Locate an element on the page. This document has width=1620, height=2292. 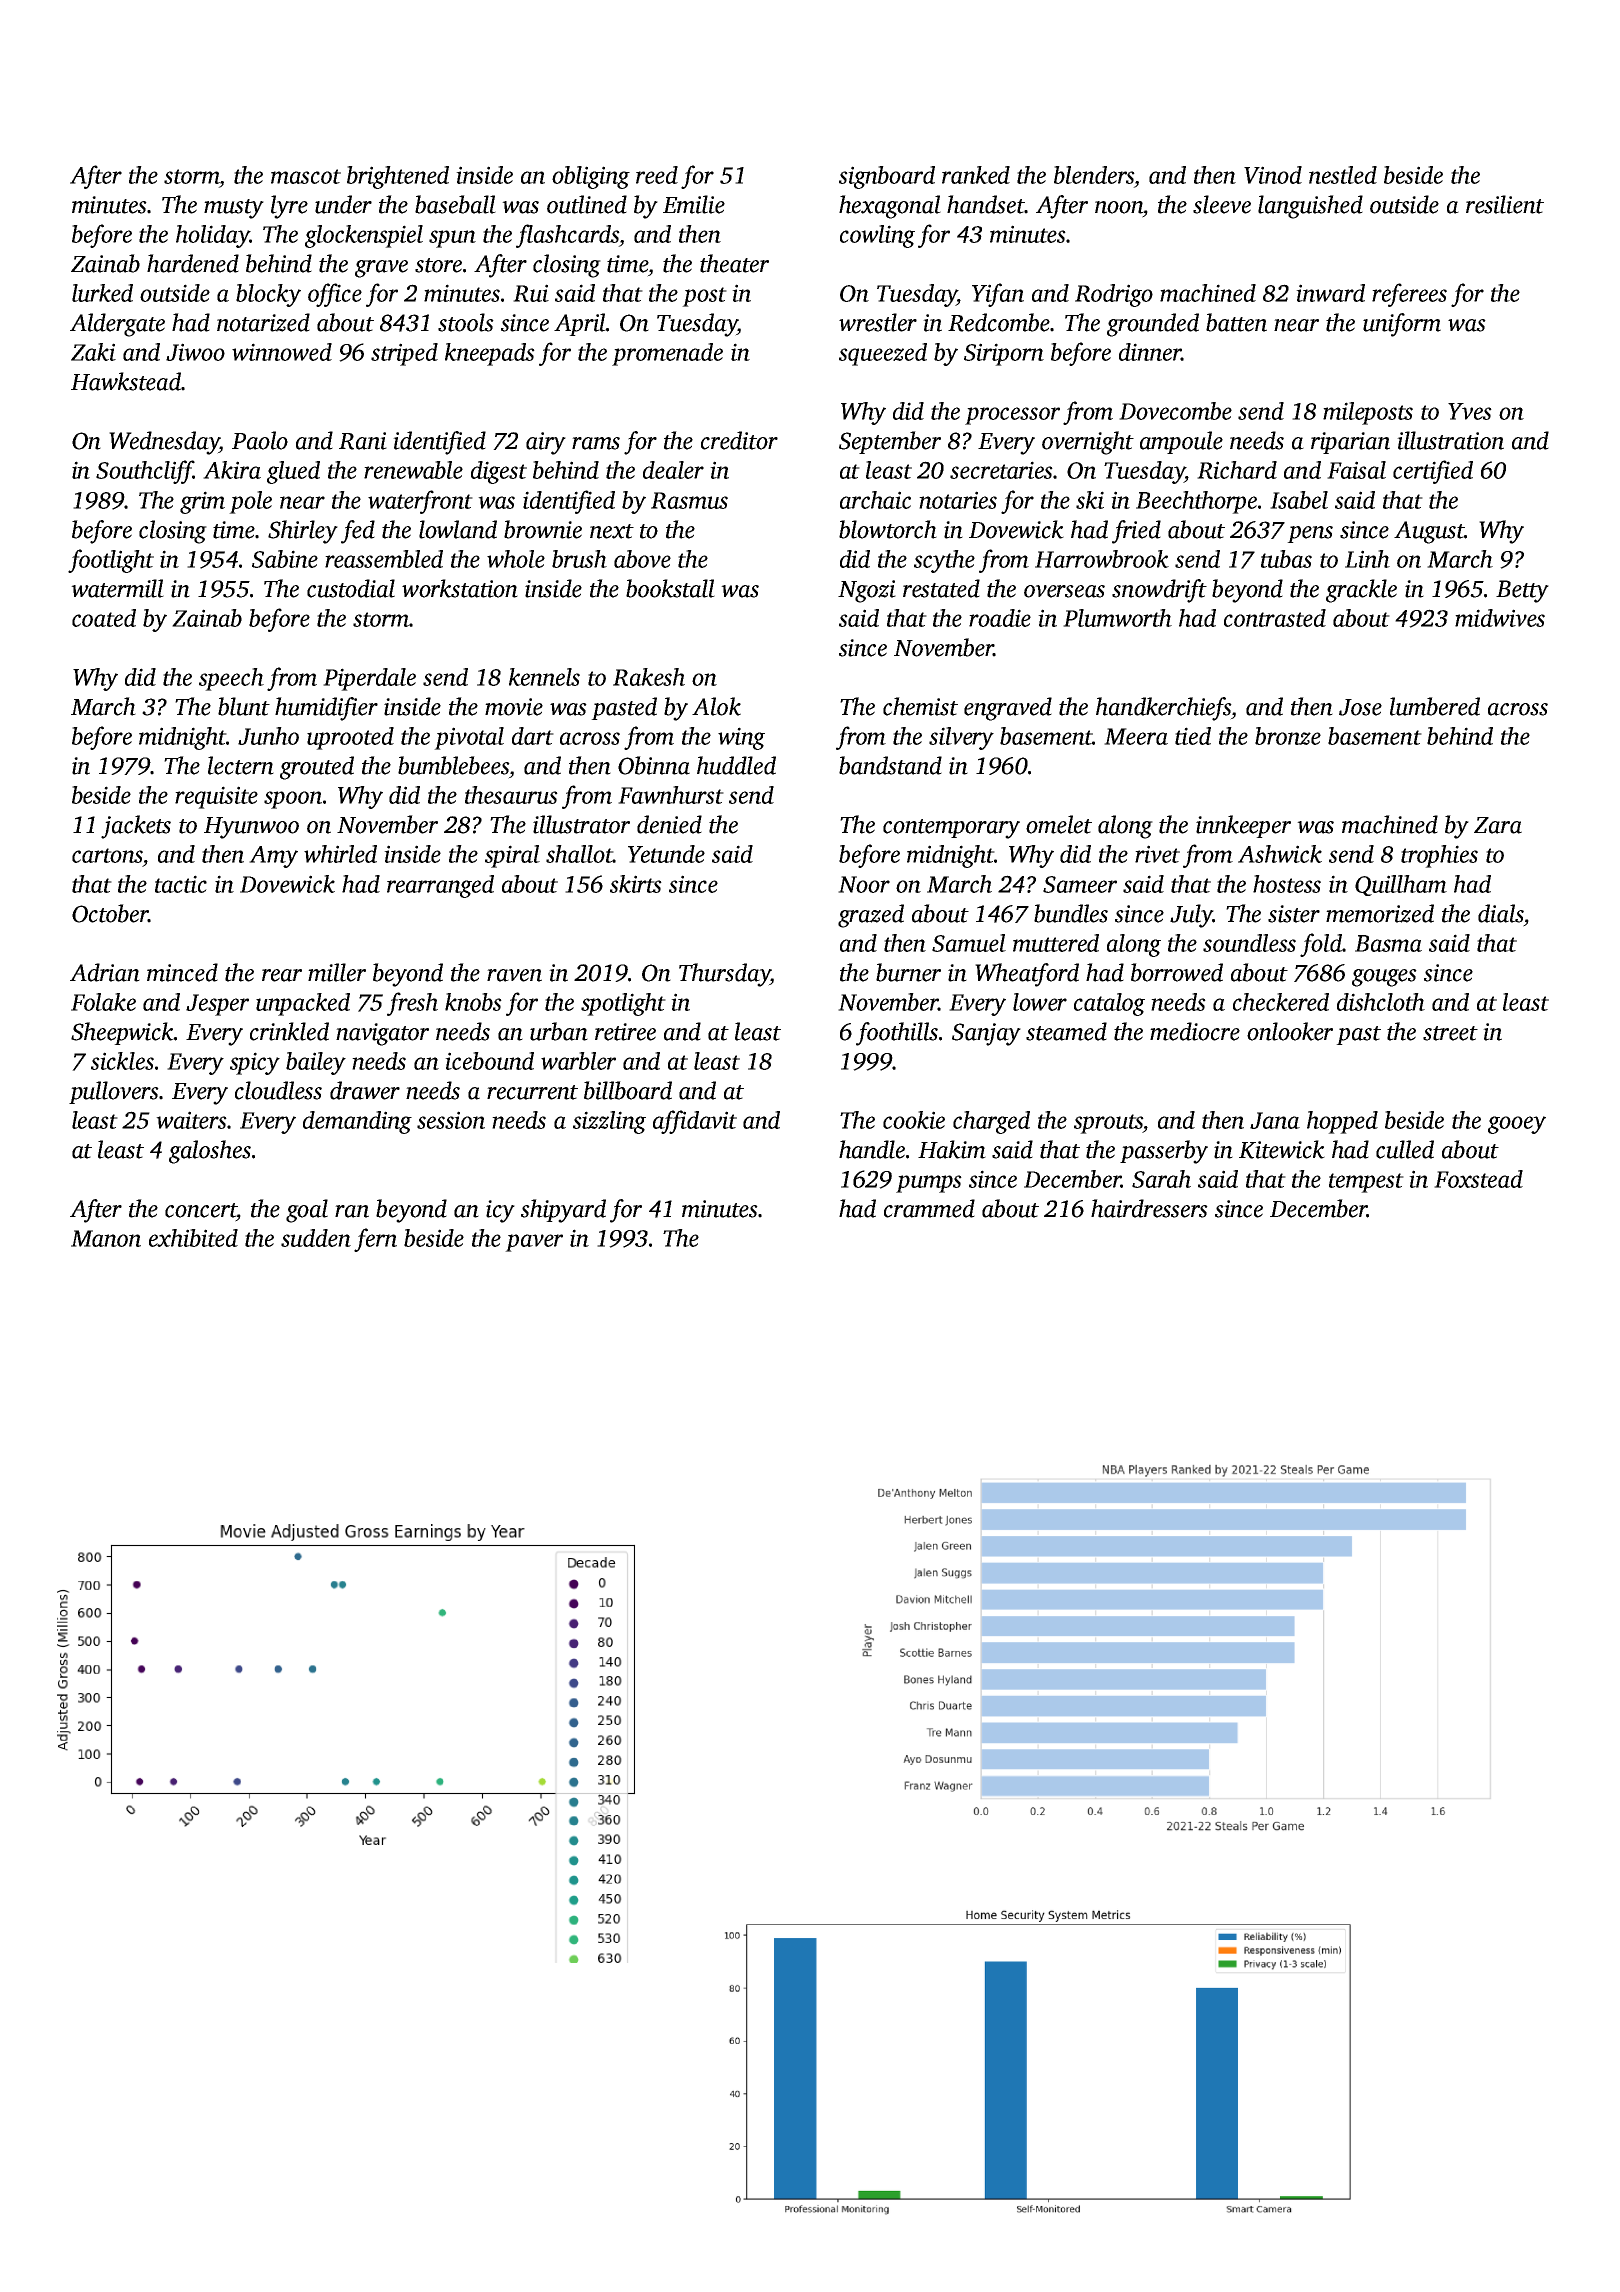
Adrian is located at coordinates (105, 972).
